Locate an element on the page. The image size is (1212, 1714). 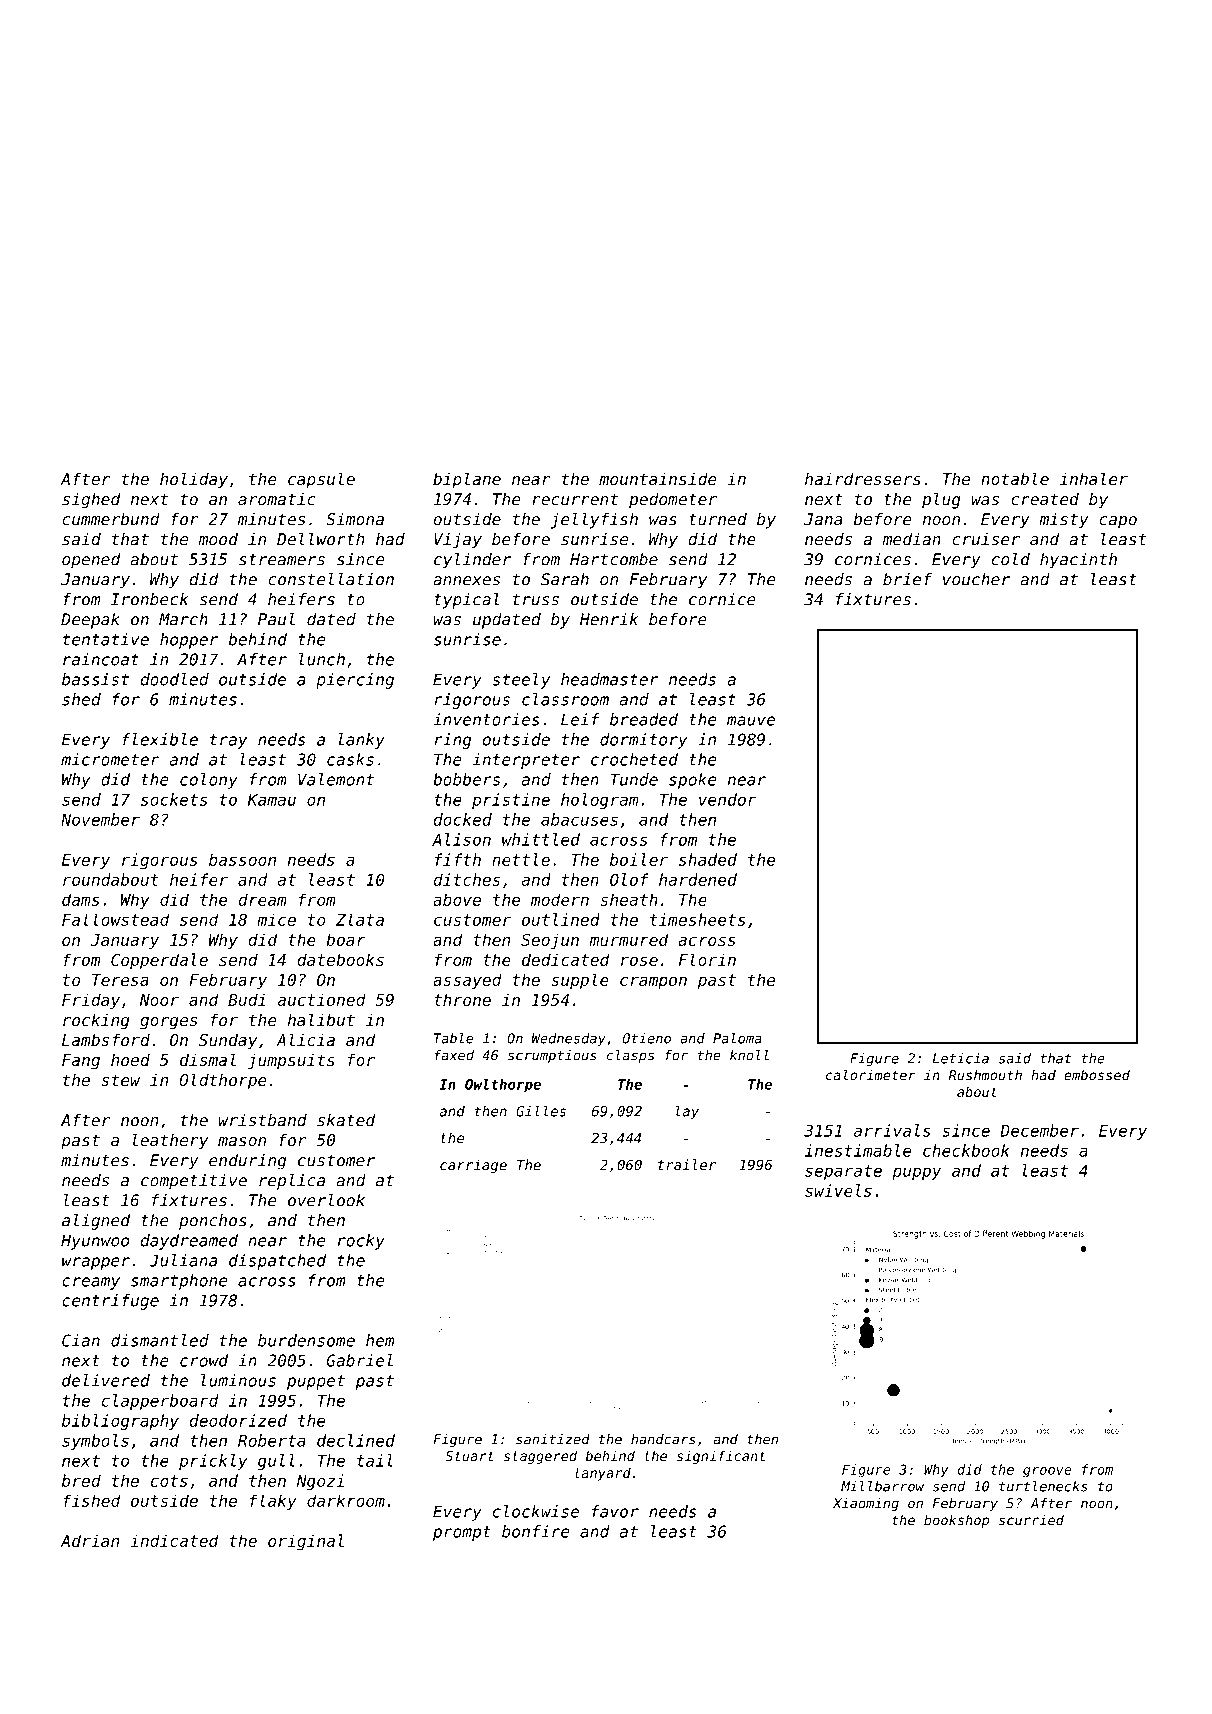
knoll is located at coordinates (749, 1055).
